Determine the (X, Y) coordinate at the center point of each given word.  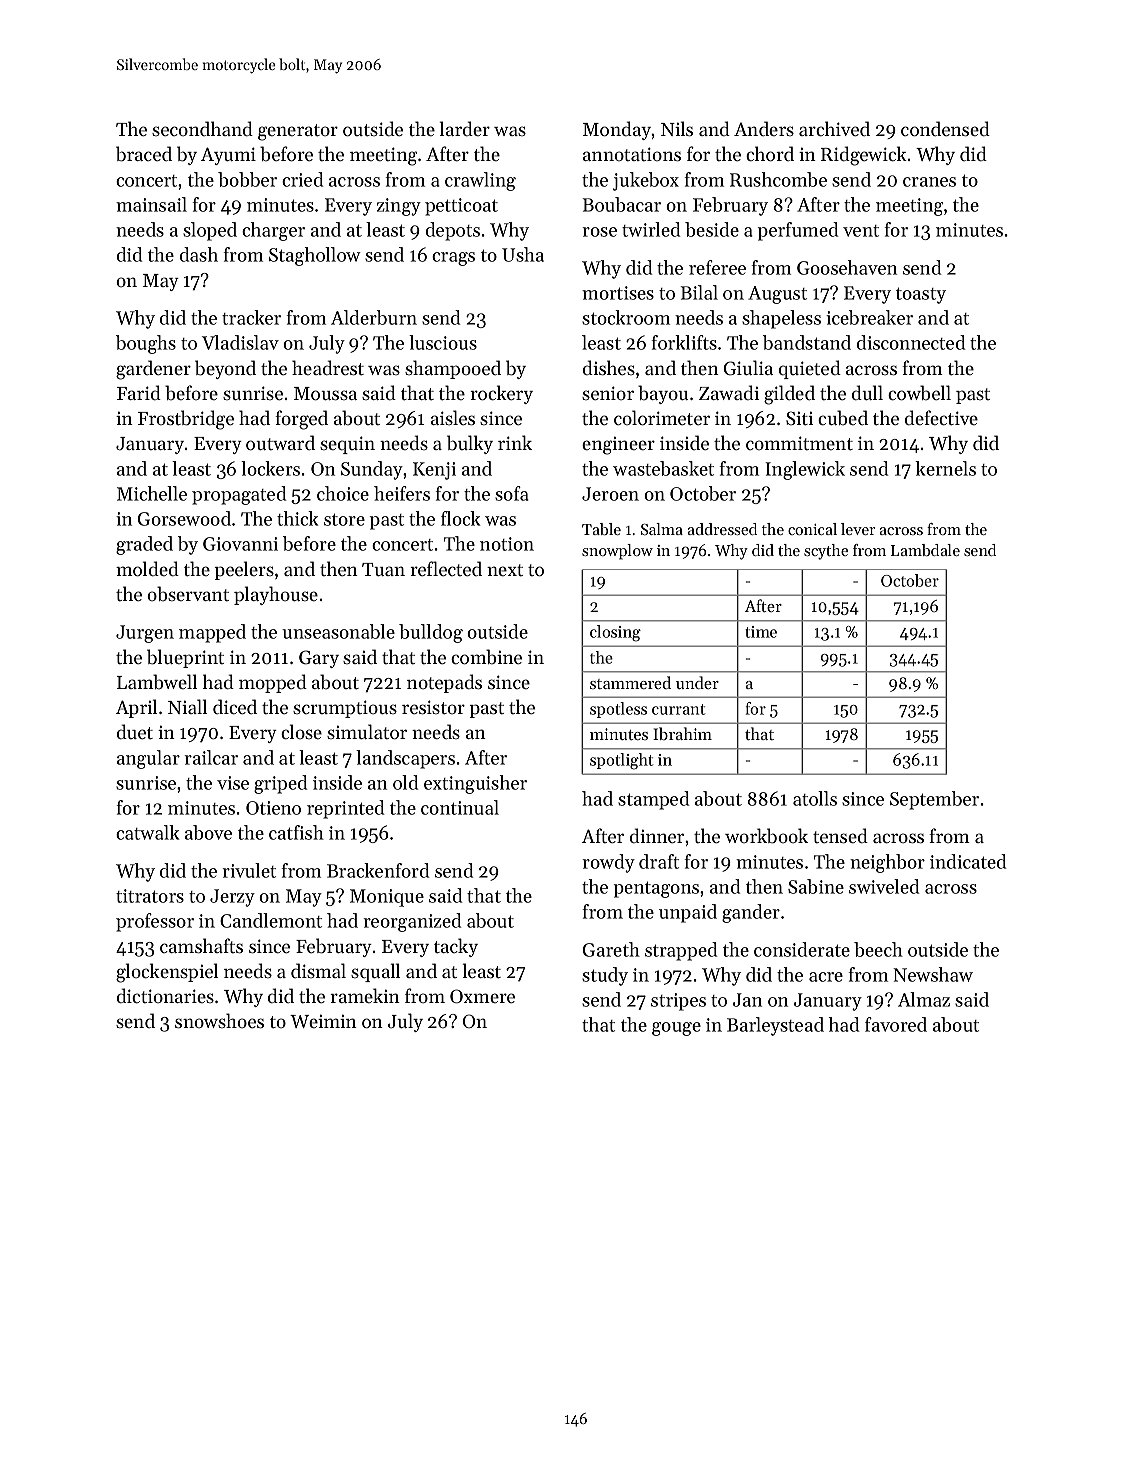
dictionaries (165, 995)
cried (302, 179)
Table (601, 529)
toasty (921, 295)
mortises (618, 293)
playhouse (276, 595)
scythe (826, 552)
